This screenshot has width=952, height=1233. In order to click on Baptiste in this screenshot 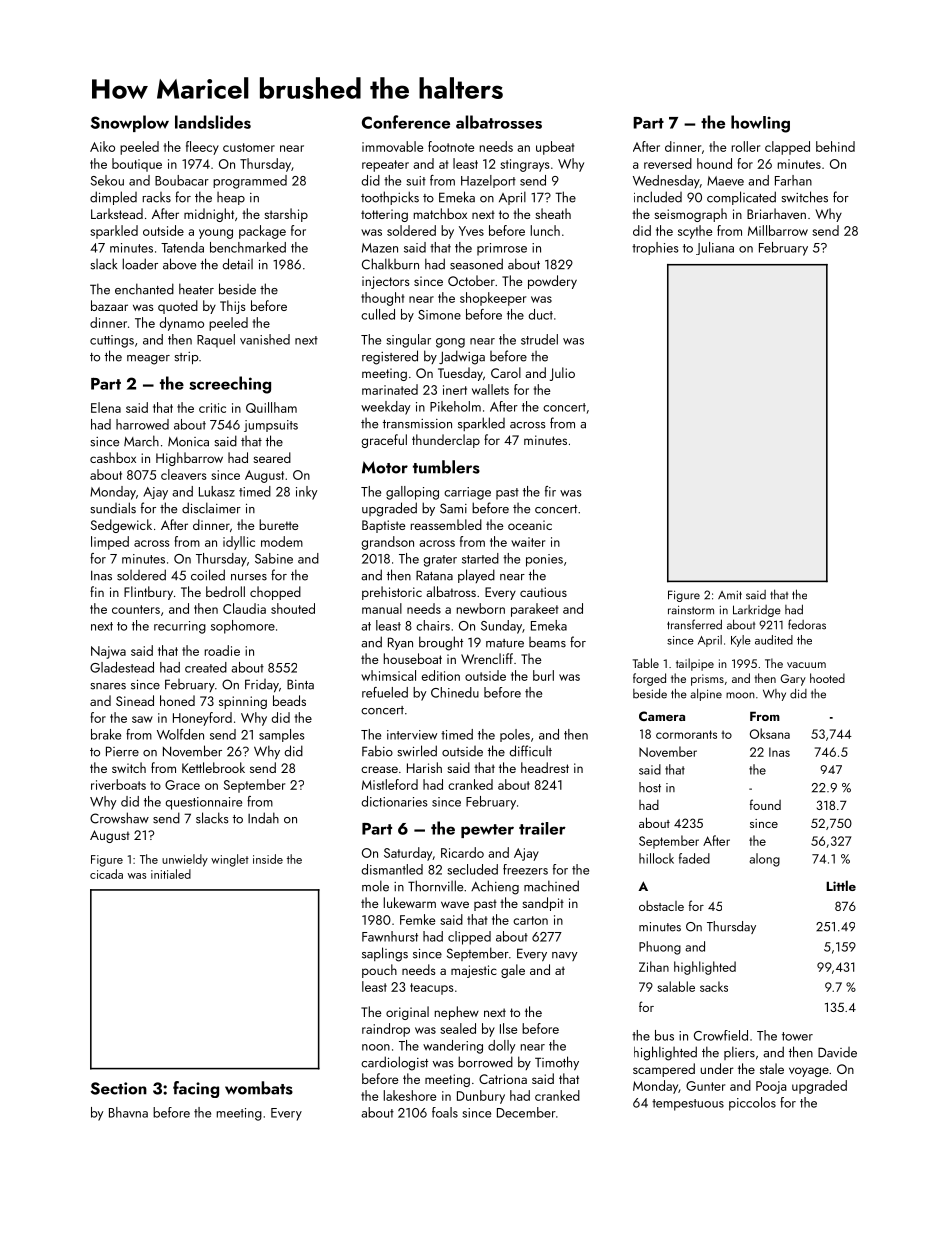, I will do `click(383, 526)`.
